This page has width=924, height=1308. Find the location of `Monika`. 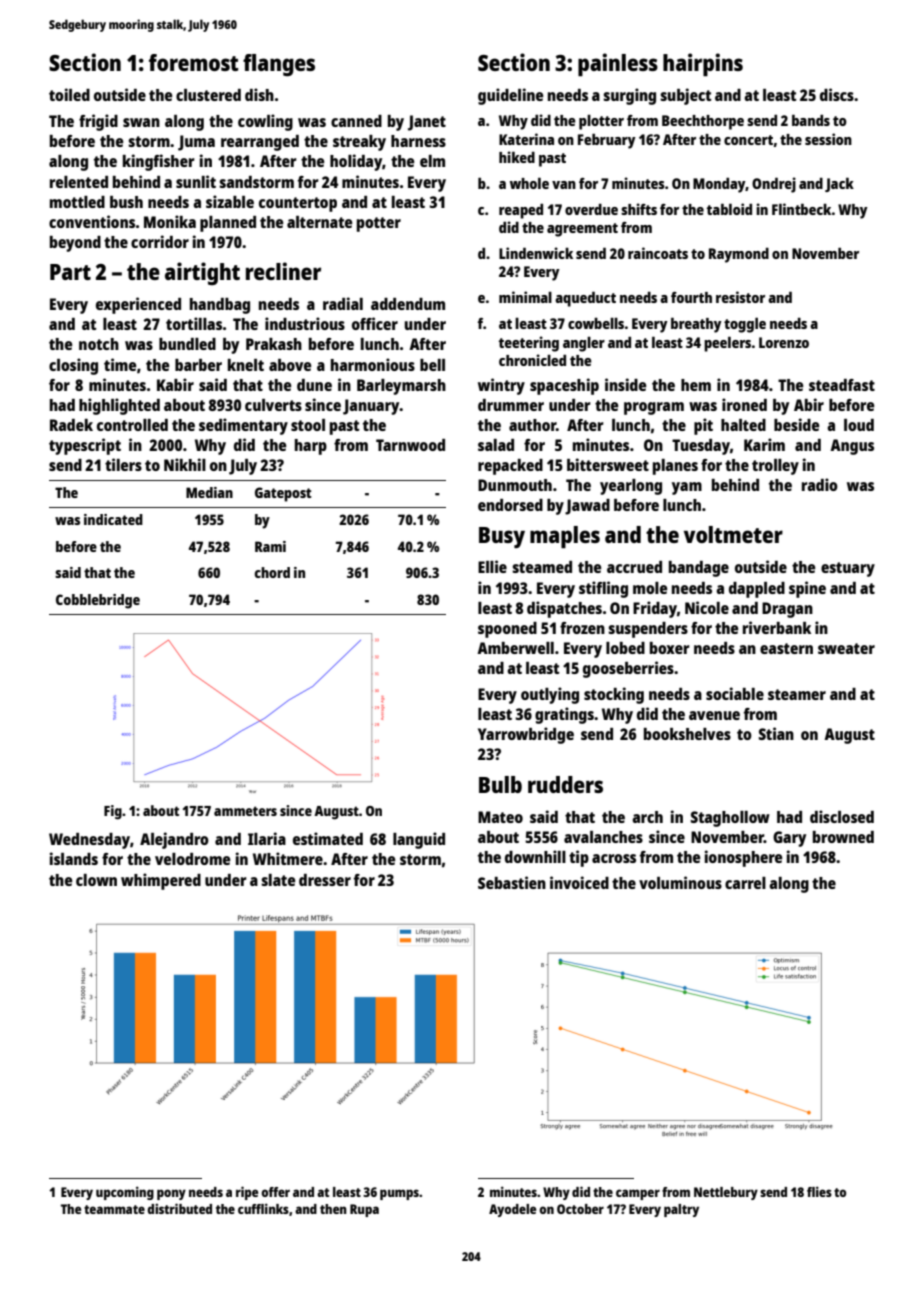

Monika is located at coordinates (170, 221).
